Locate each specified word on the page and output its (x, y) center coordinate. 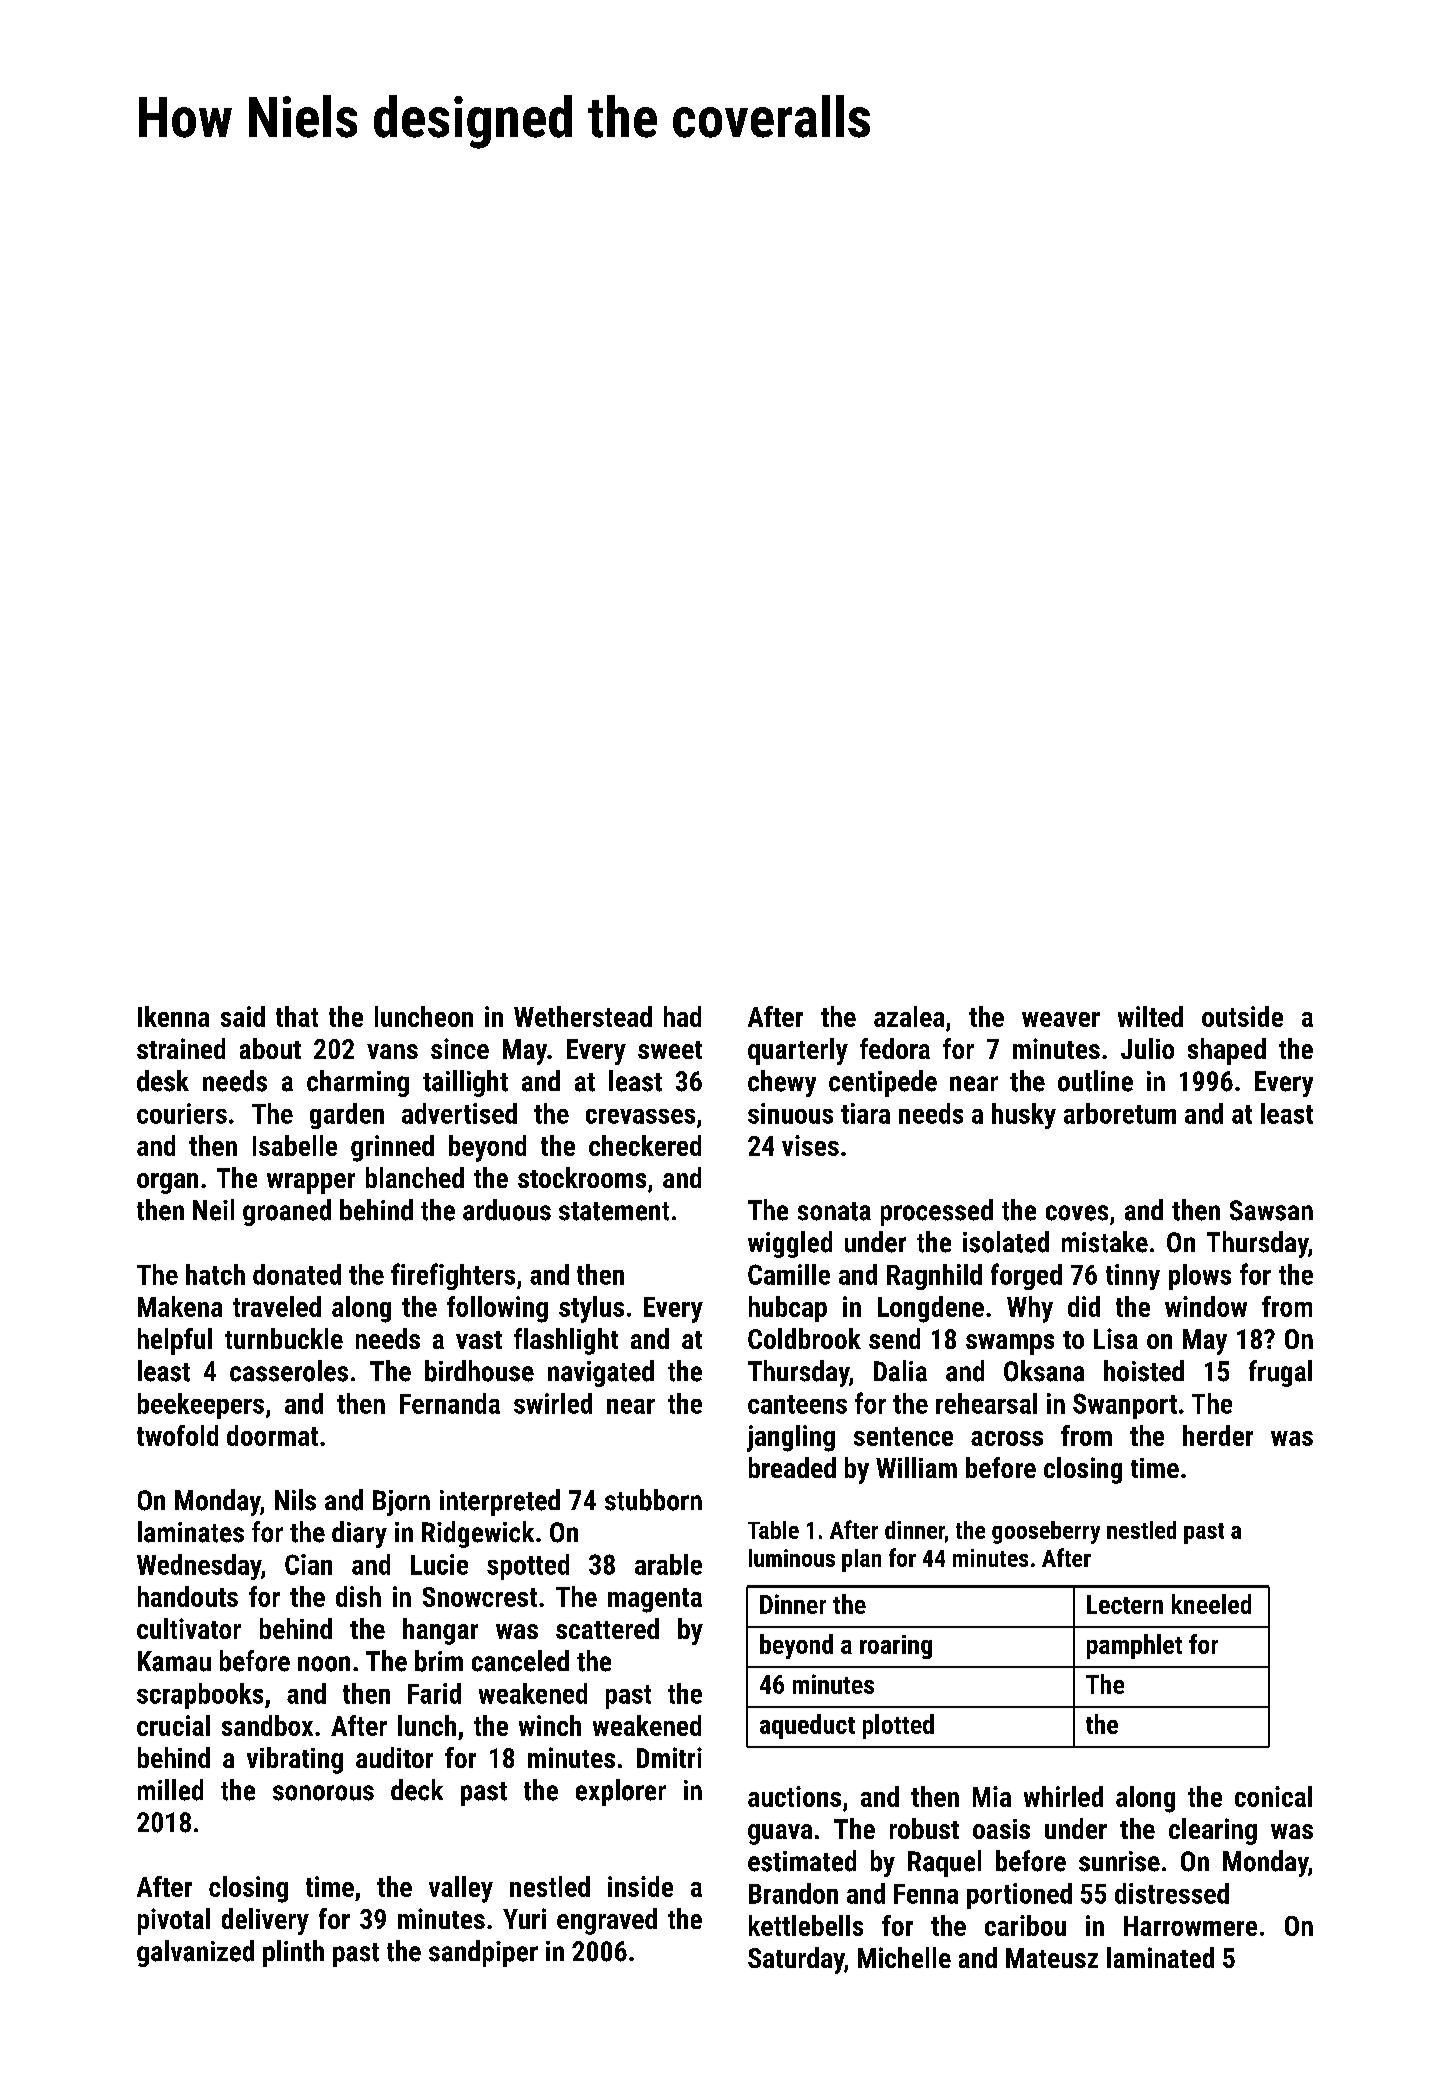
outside (1242, 1016)
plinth (293, 1953)
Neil (213, 1210)
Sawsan (1271, 1210)
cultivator (189, 1628)
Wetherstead (583, 1016)
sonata (834, 1211)
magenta (655, 1600)
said (243, 1016)
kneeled (1211, 1604)
